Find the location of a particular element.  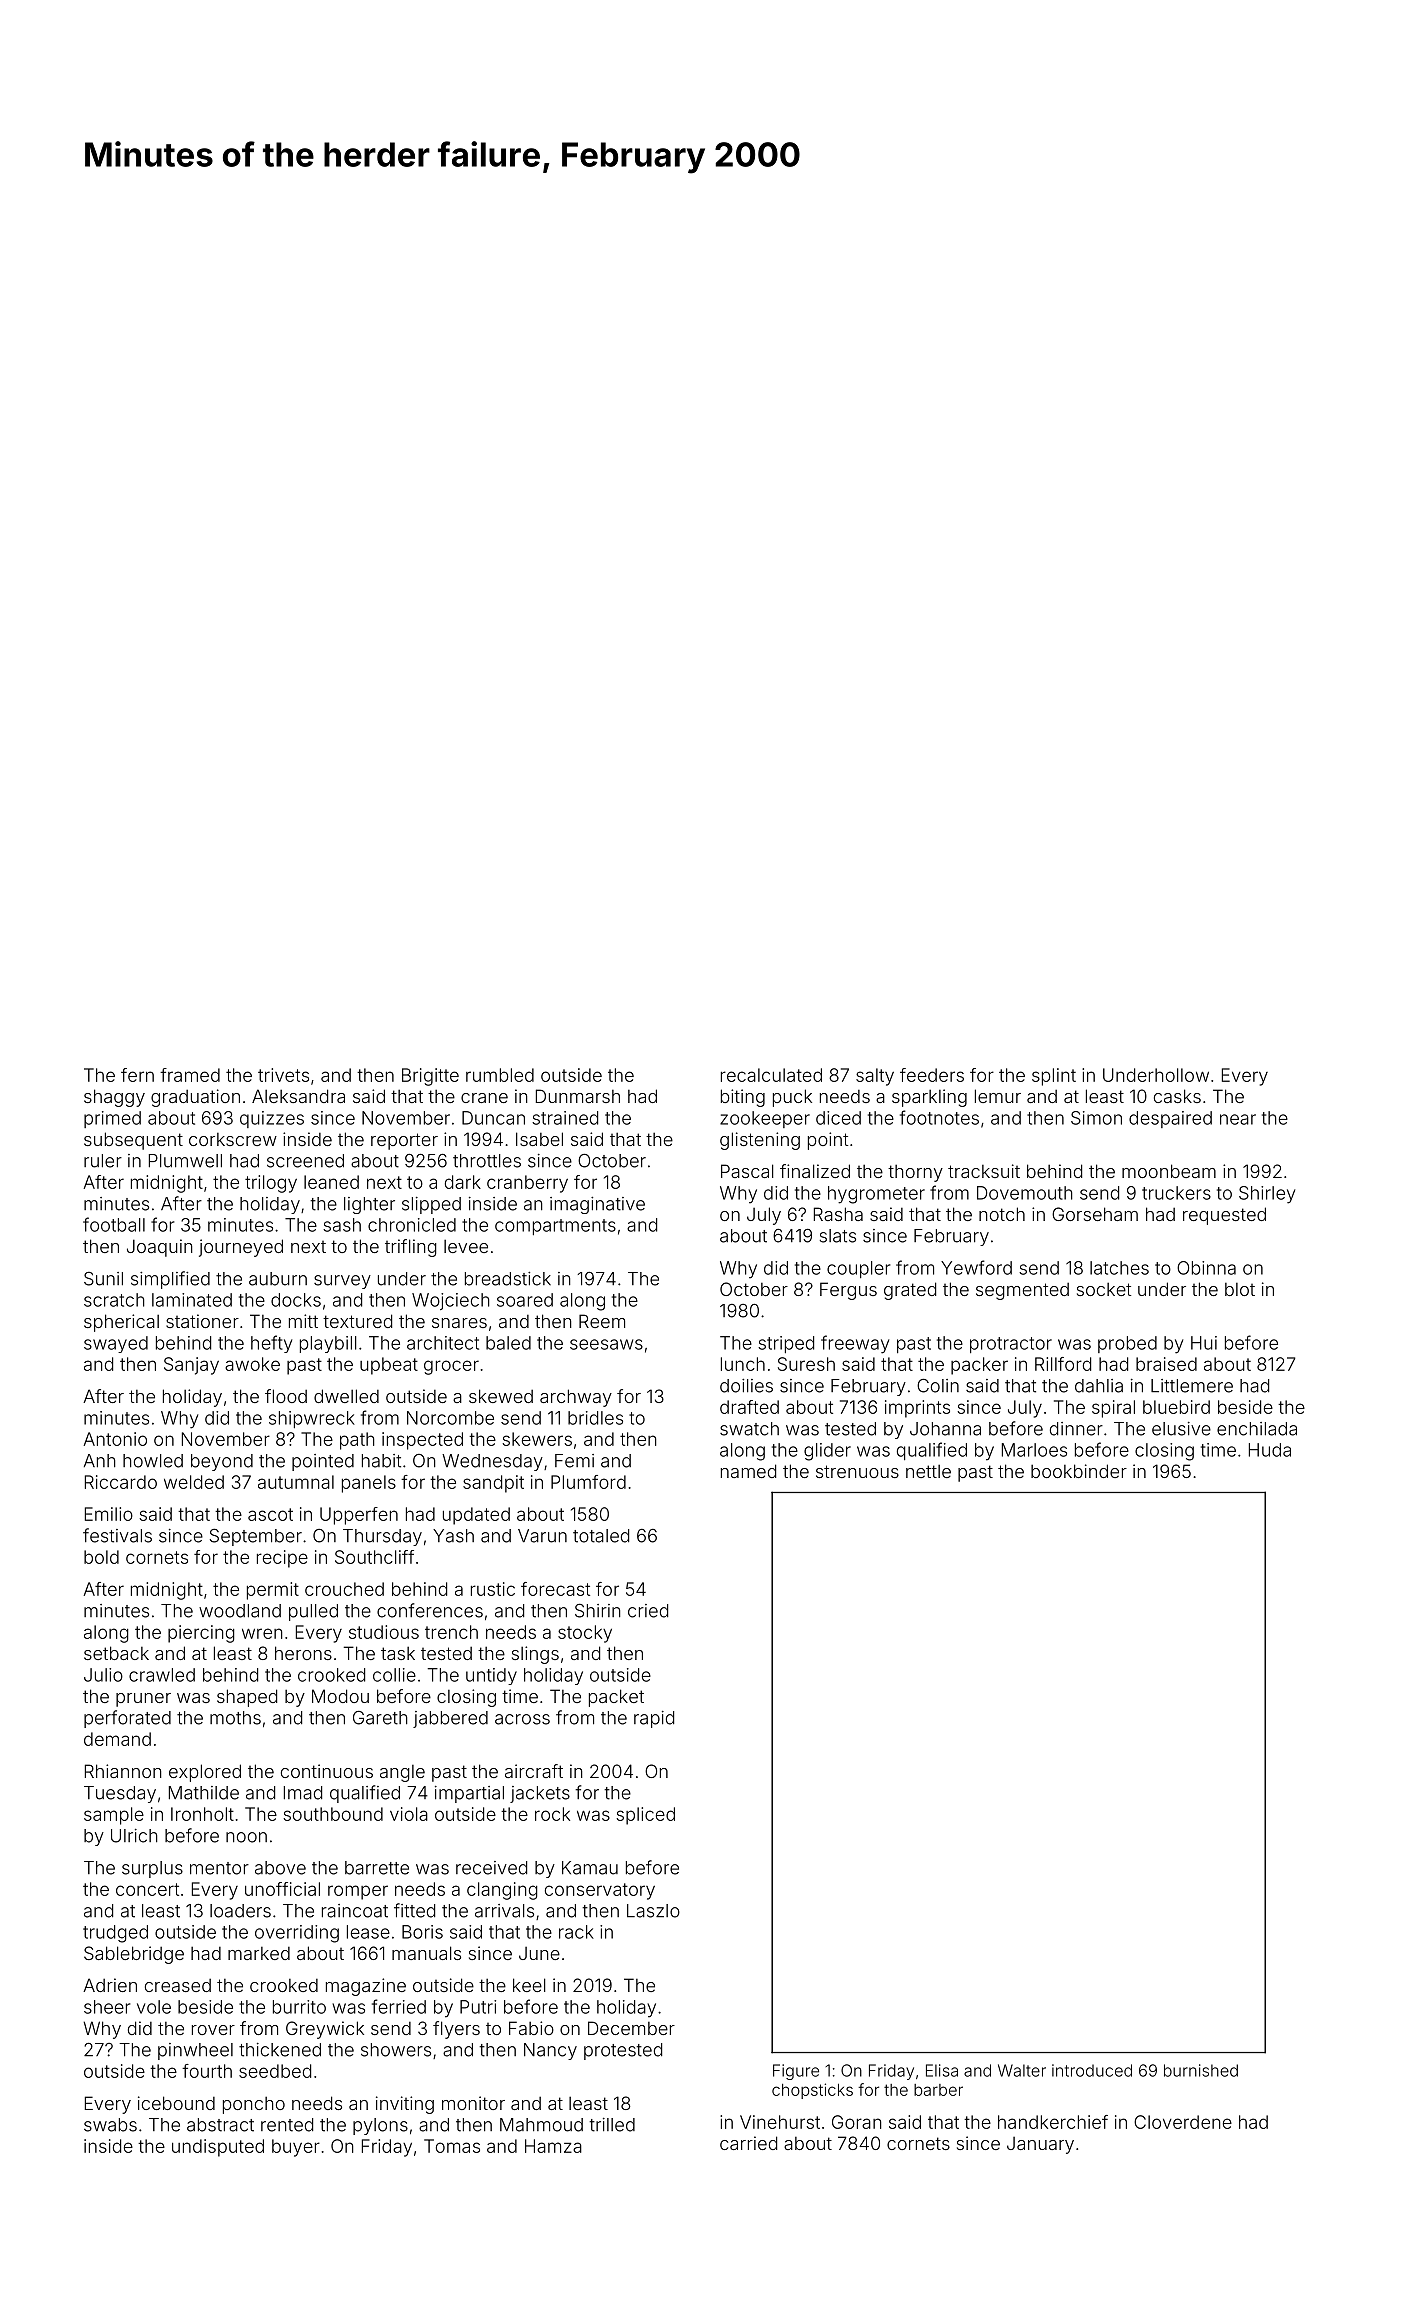

compartments is located at coordinates (555, 1227).
